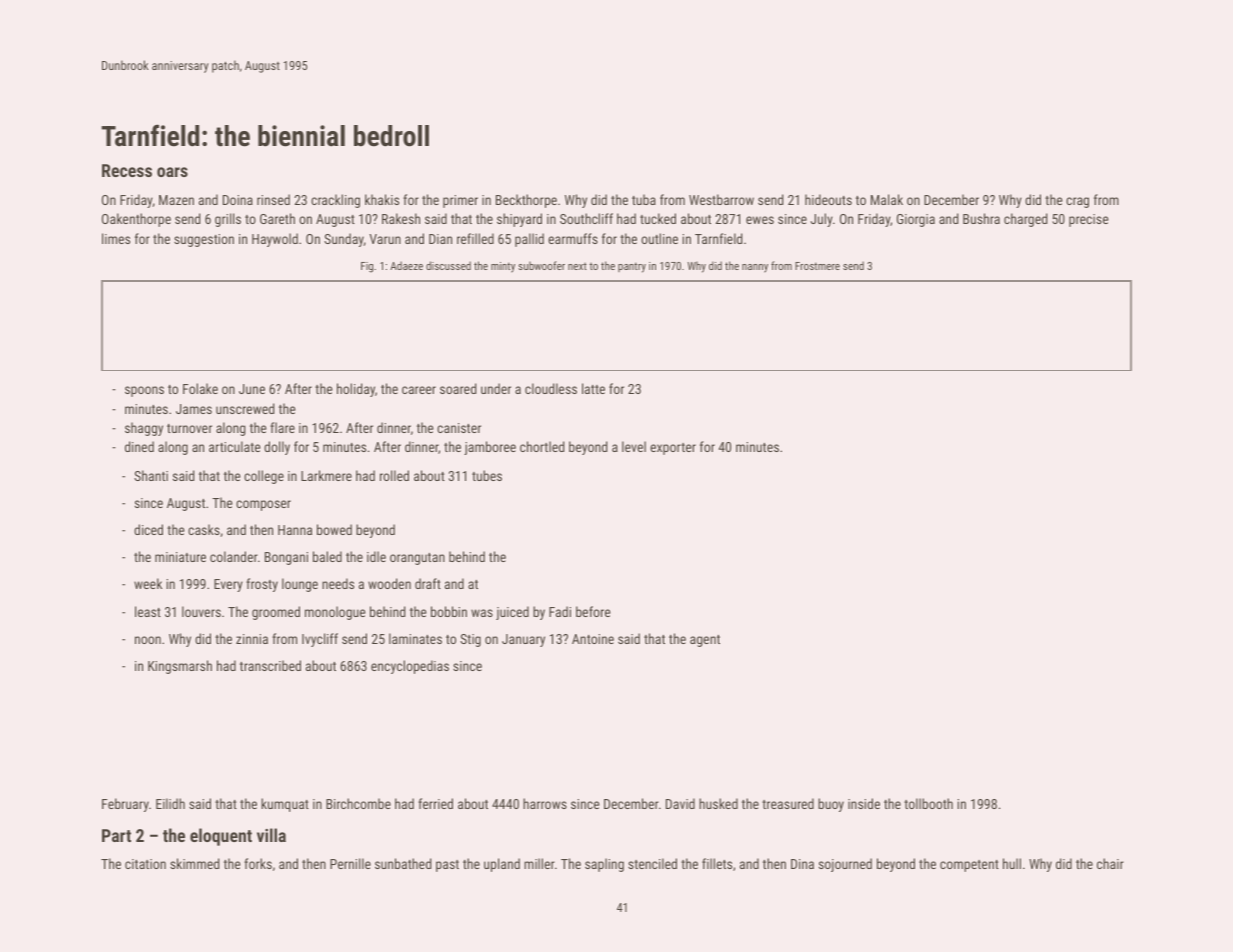 The height and width of the screenshot is (952, 1233). What do you see at coordinates (127, 170) in the screenshot?
I see `Recess` at bounding box center [127, 170].
